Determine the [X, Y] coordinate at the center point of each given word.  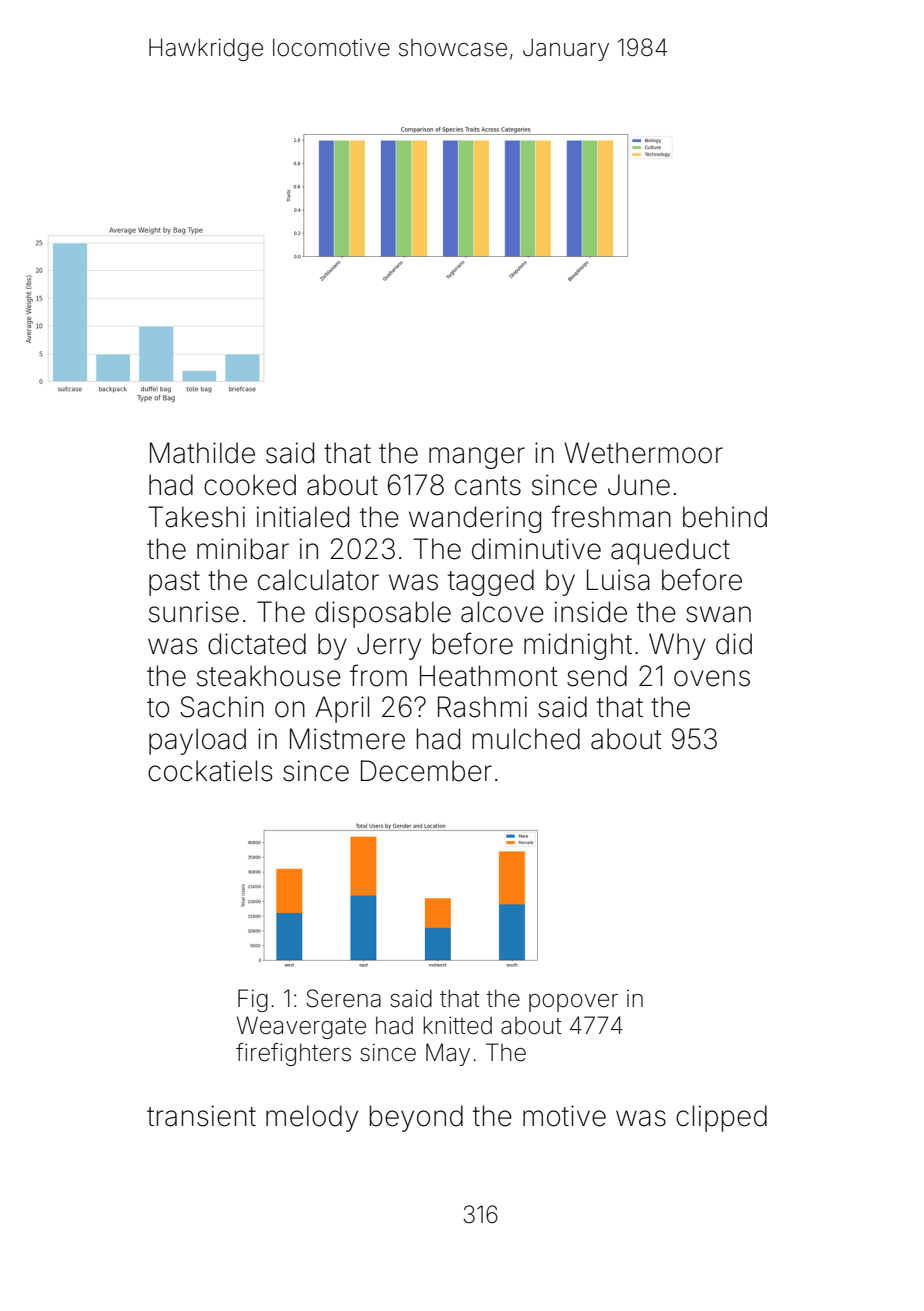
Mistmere [347, 739]
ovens [712, 678]
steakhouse [269, 676]
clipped [721, 1118]
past [174, 583]
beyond [416, 1118]
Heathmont [489, 676]
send [597, 676]
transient [201, 1116]
